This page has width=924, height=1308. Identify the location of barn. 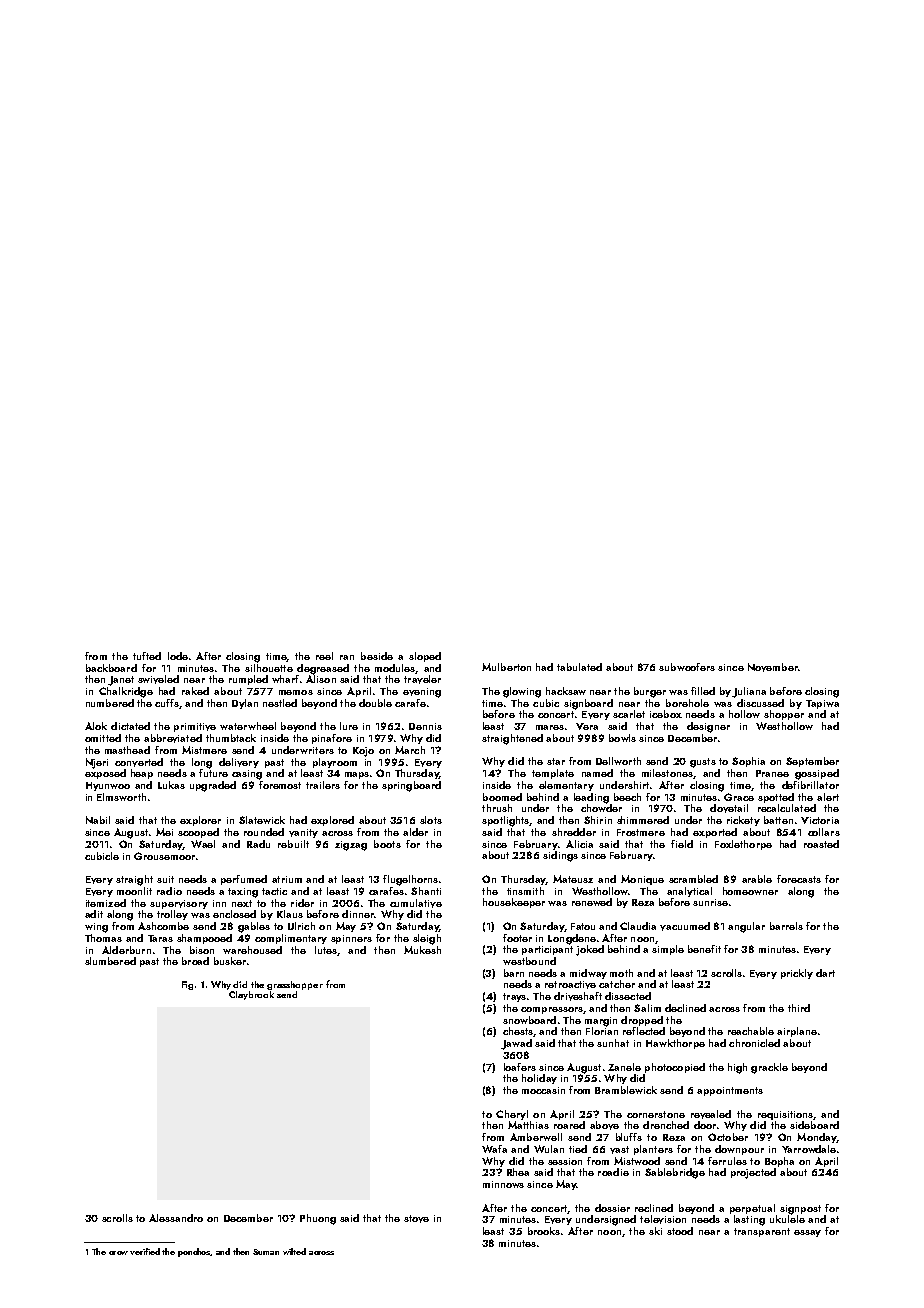
(514, 973).
